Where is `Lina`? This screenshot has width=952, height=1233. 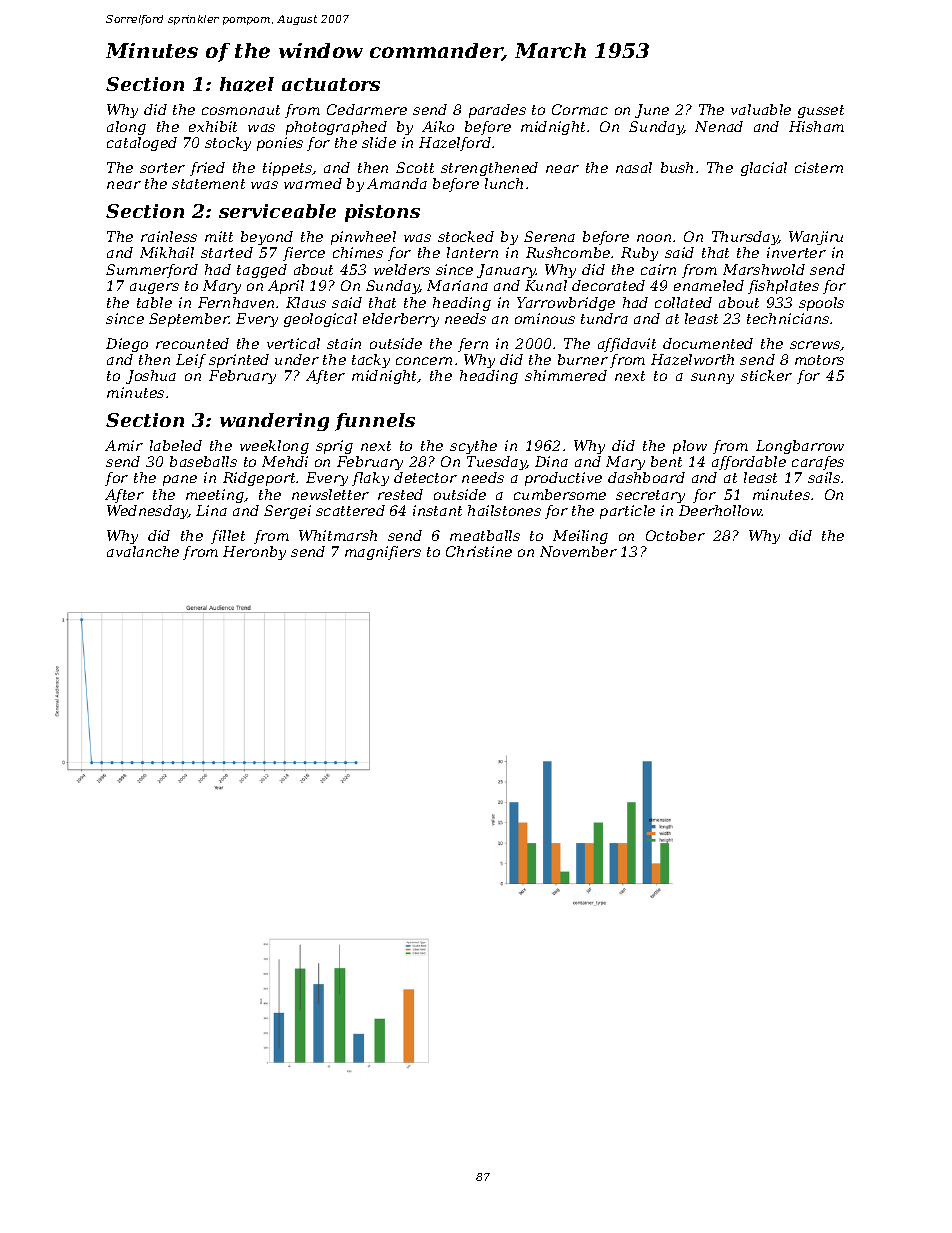
Lina is located at coordinates (211, 510).
